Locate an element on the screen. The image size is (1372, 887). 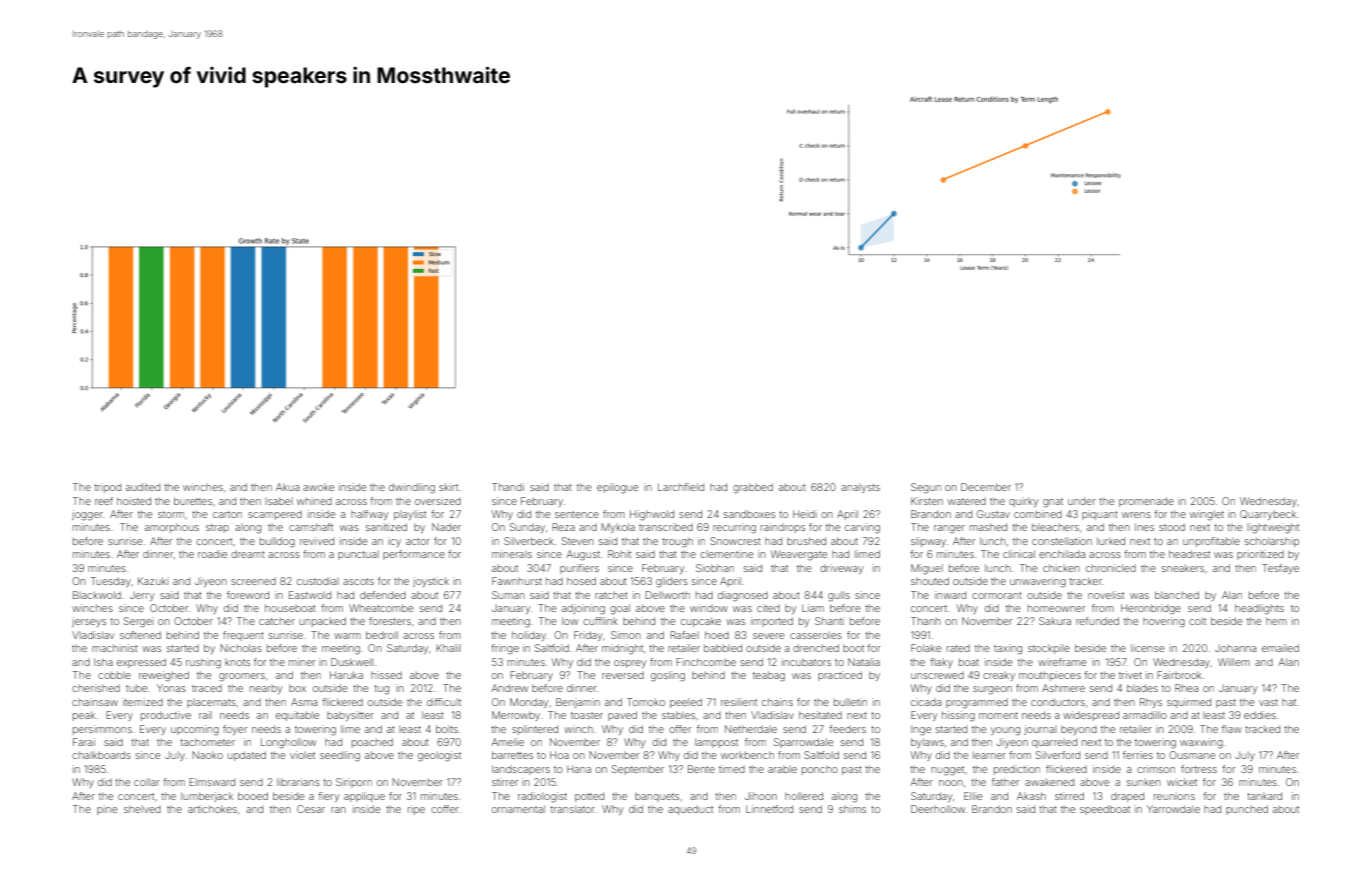
librarians is located at coordinates (298, 782).
